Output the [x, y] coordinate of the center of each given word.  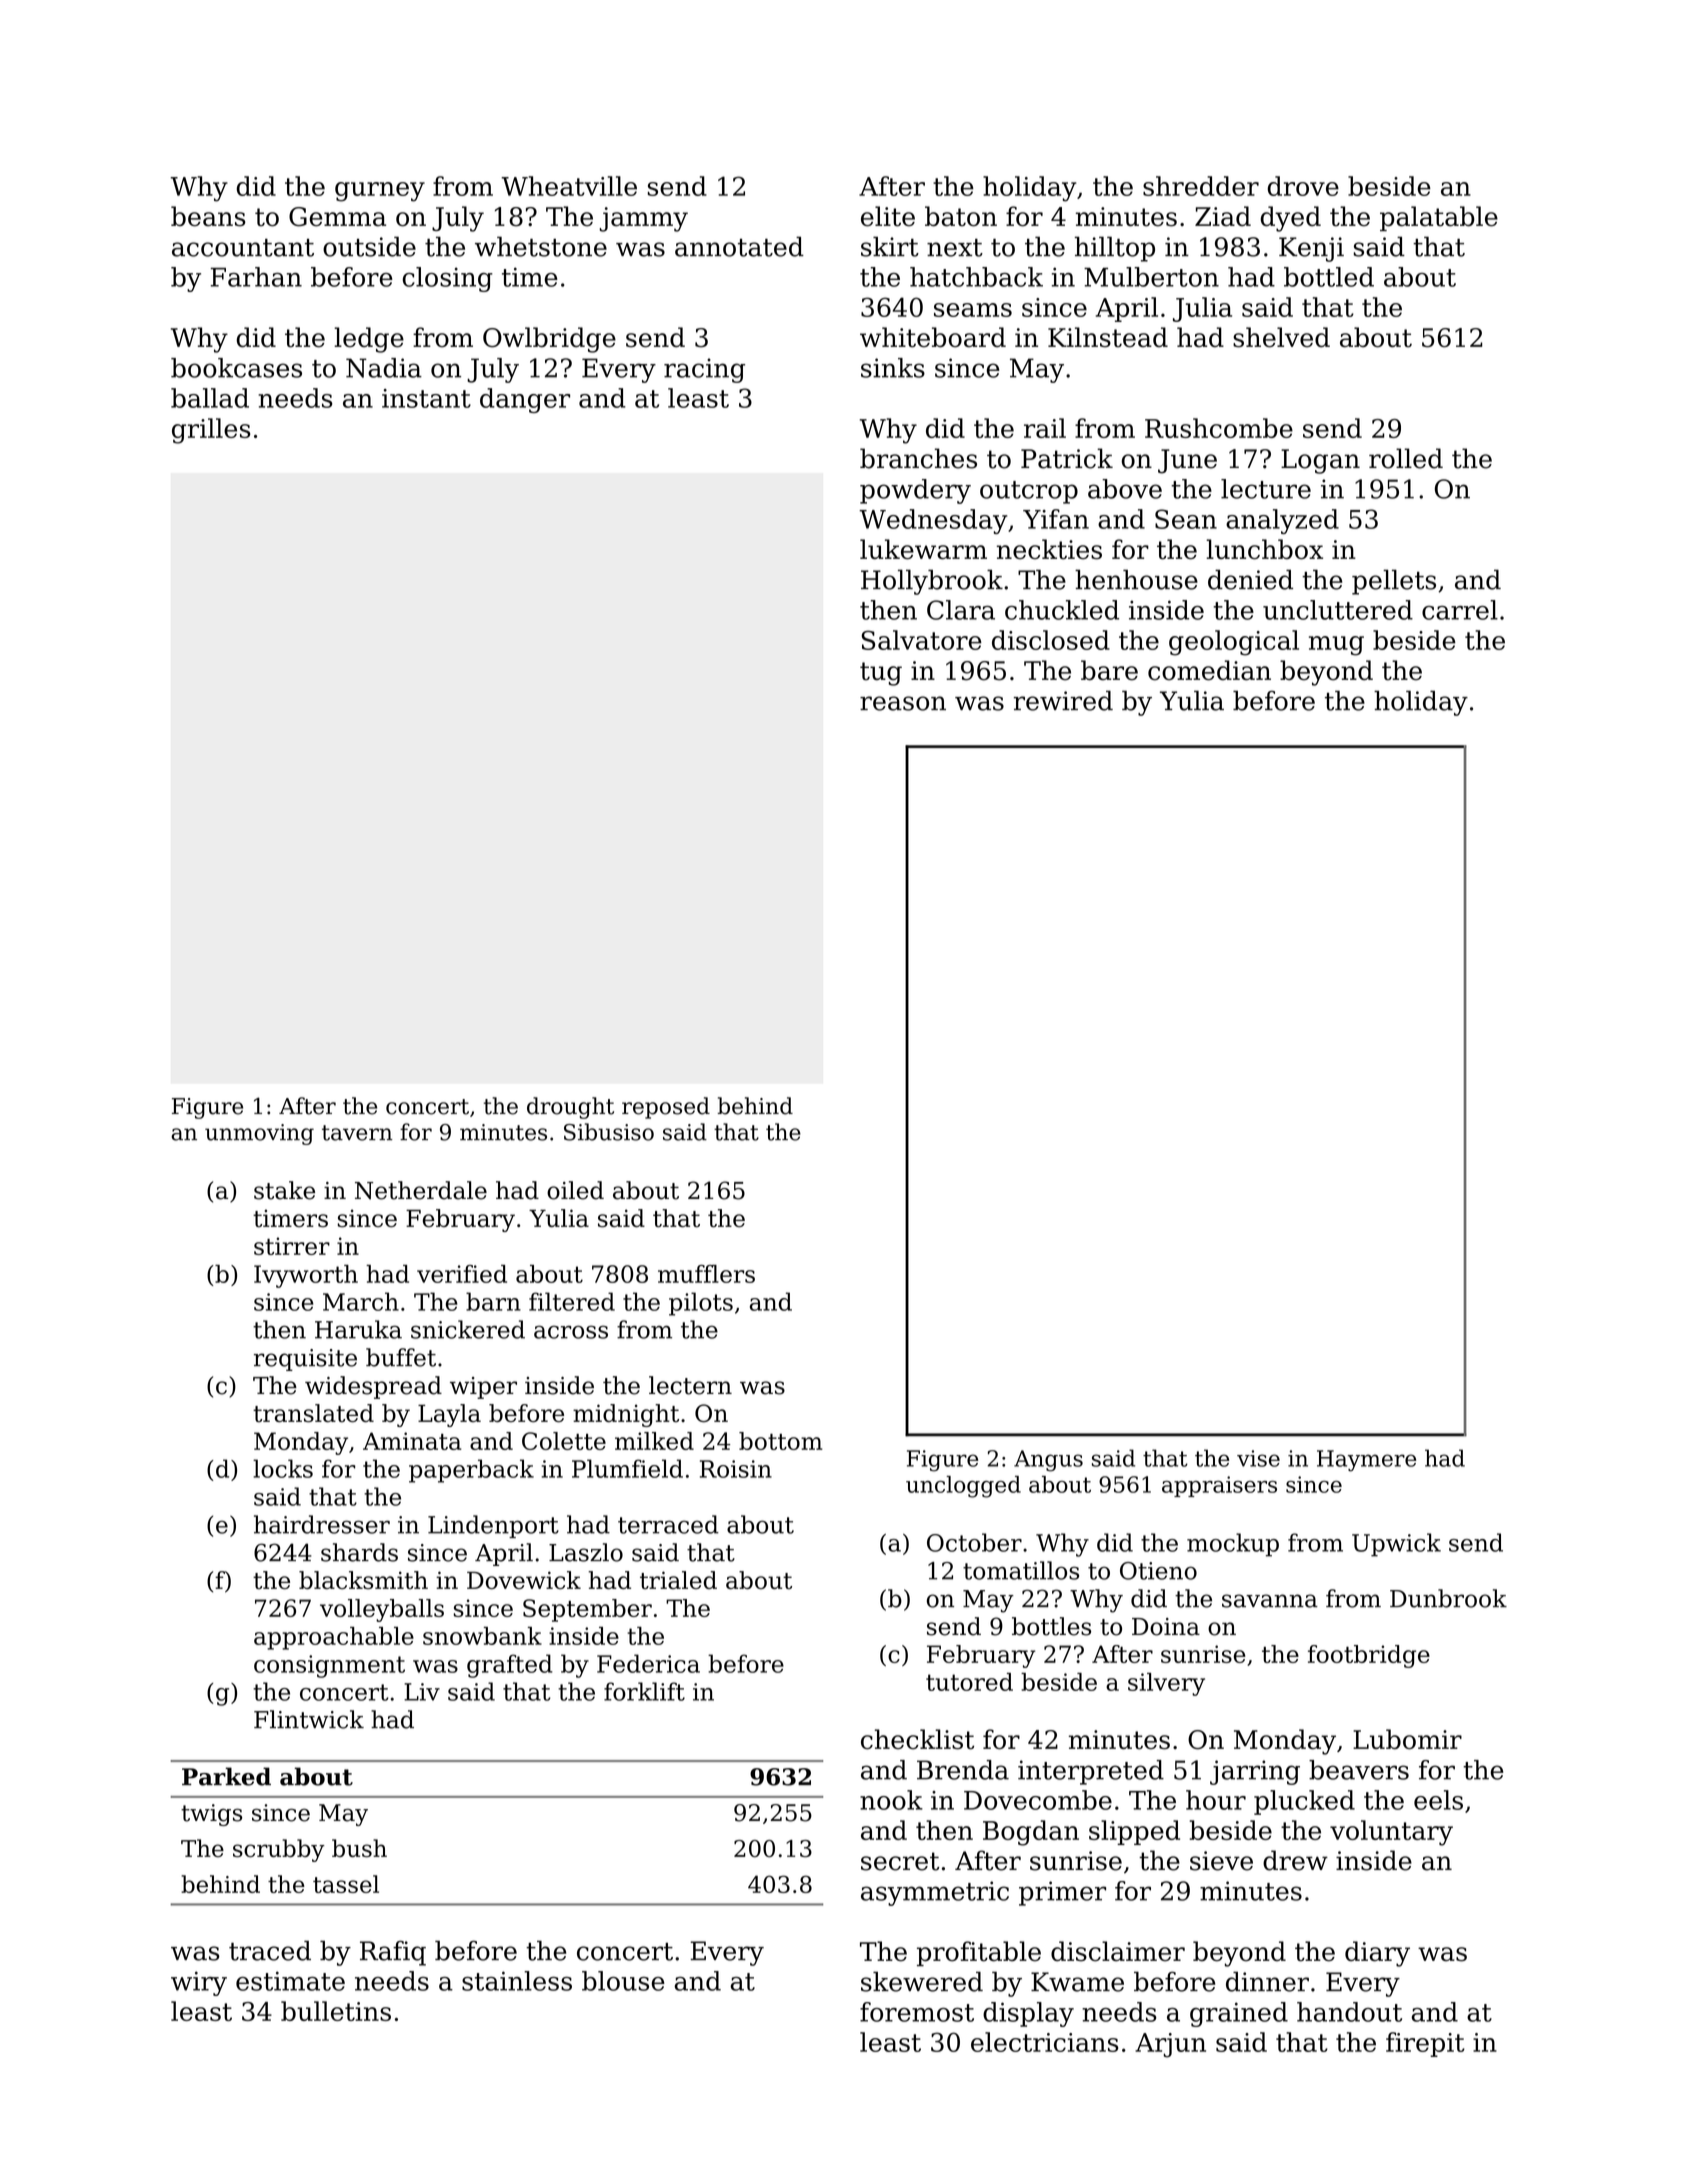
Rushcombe [1219, 428]
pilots [701, 1304]
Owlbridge [549, 340]
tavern [357, 1133]
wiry [199, 1983]
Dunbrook [1448, 1598]
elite [888, 216]
